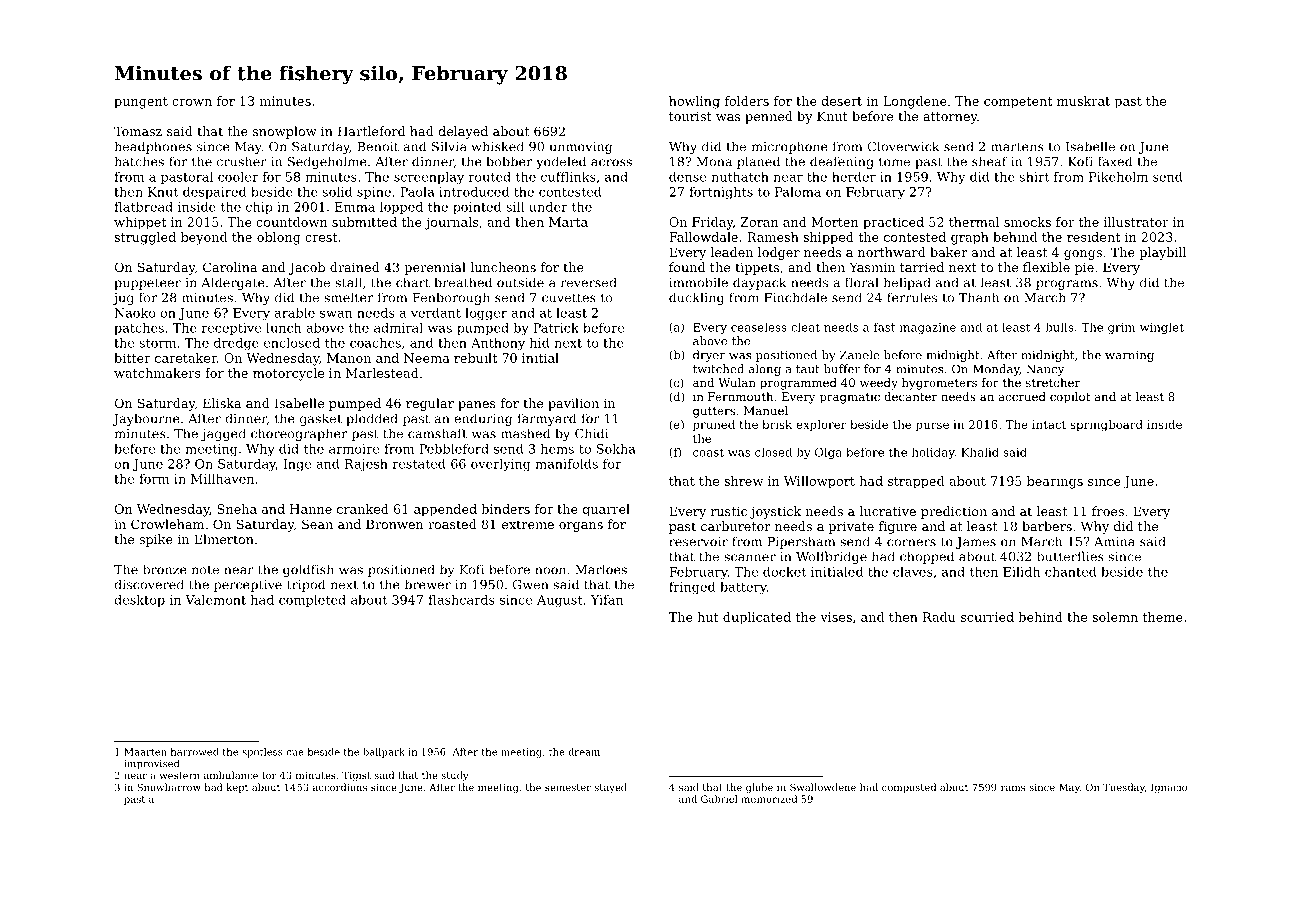 The image size is (1308, 924). Describe the element at coordinates (757, 618) in the document. I see `duplicated` at that location.
